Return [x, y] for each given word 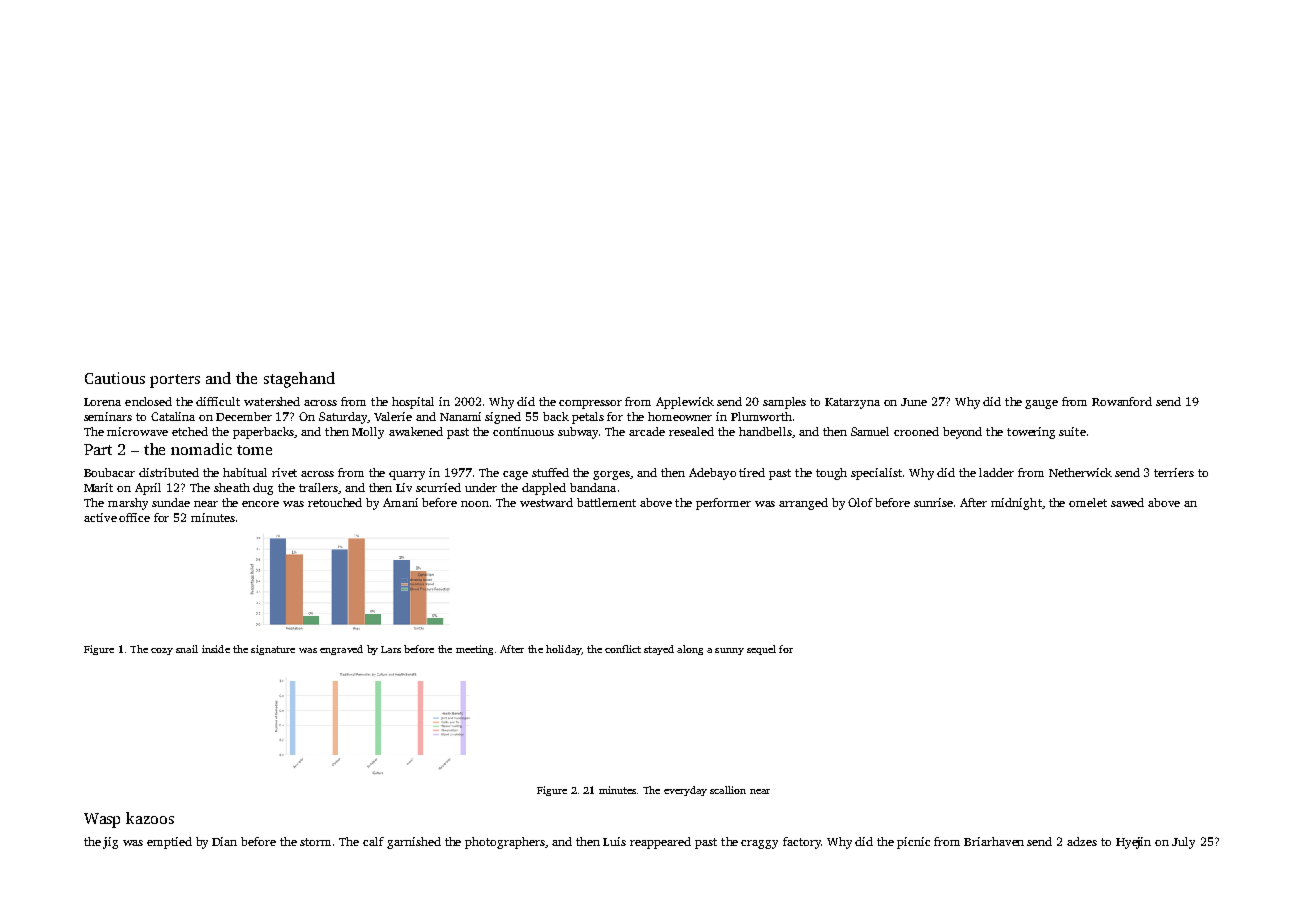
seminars [108, 416]
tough [831, 474]
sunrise [933, 502]
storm [315, 842]
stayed [659, 650]
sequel [761, 650]
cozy [162, 651]
